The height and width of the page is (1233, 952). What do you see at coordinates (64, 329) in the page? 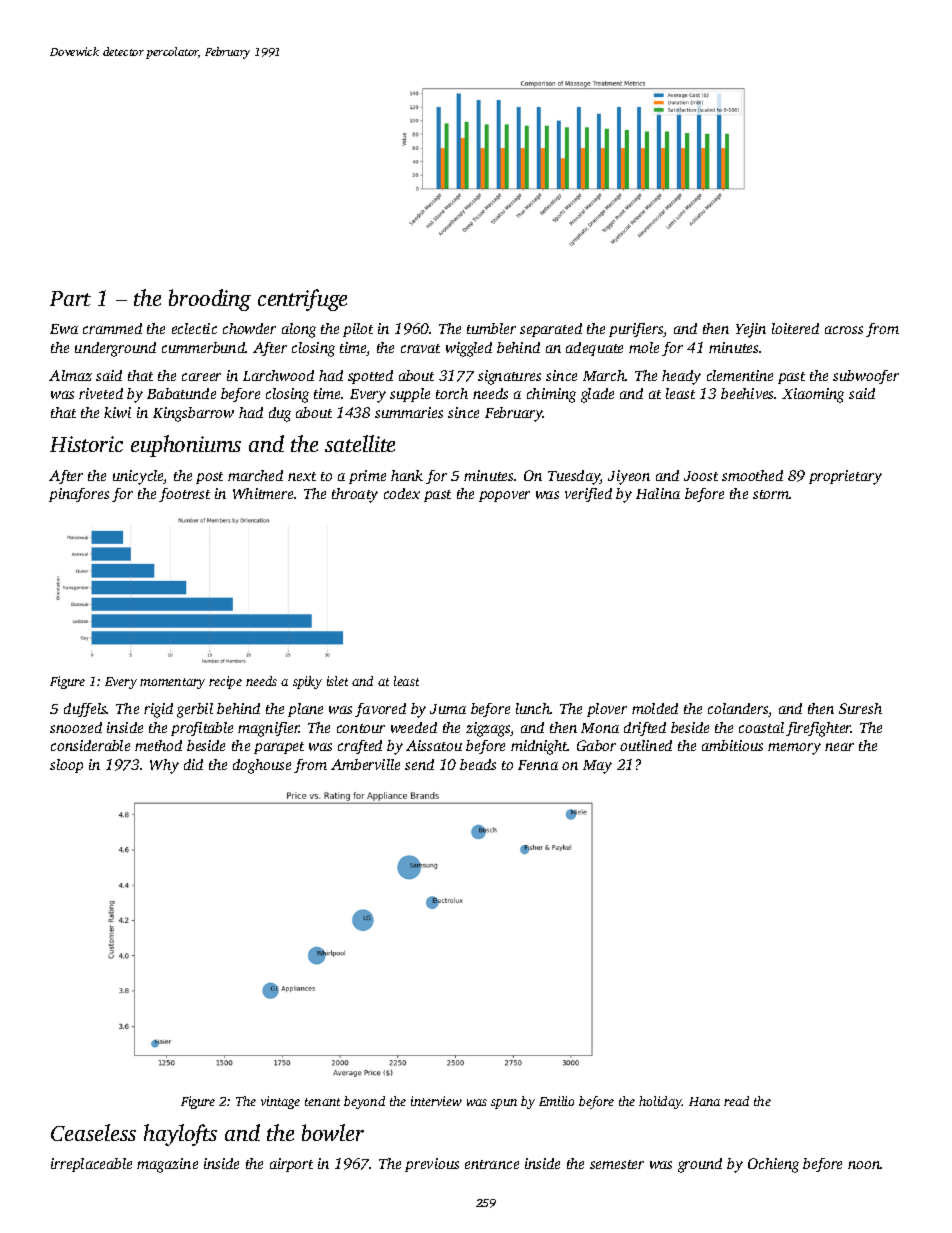
I see `Ewa` at bounding box center [64, 329].
